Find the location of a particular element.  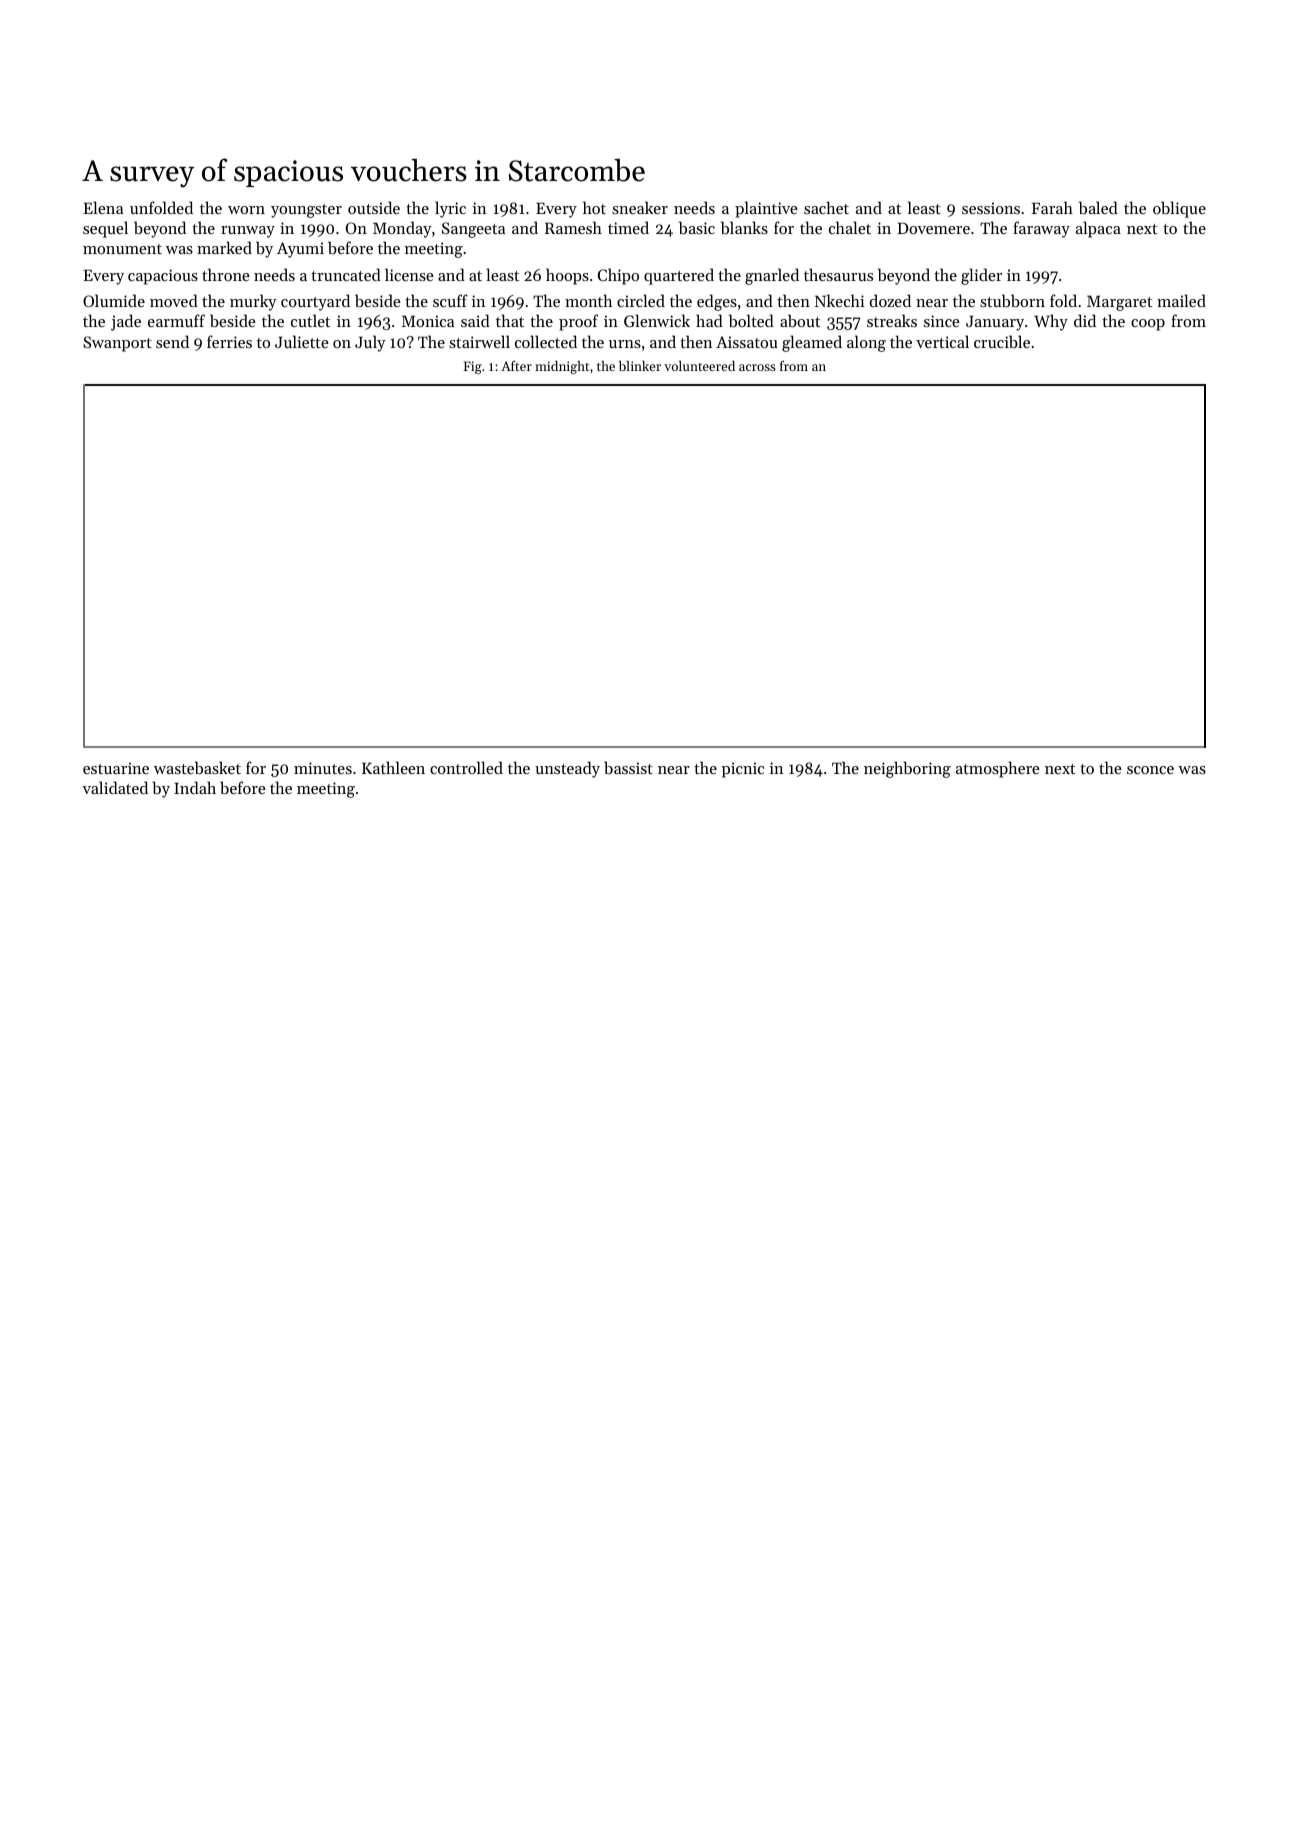

neighboring is located at coordinates (907, 769).
